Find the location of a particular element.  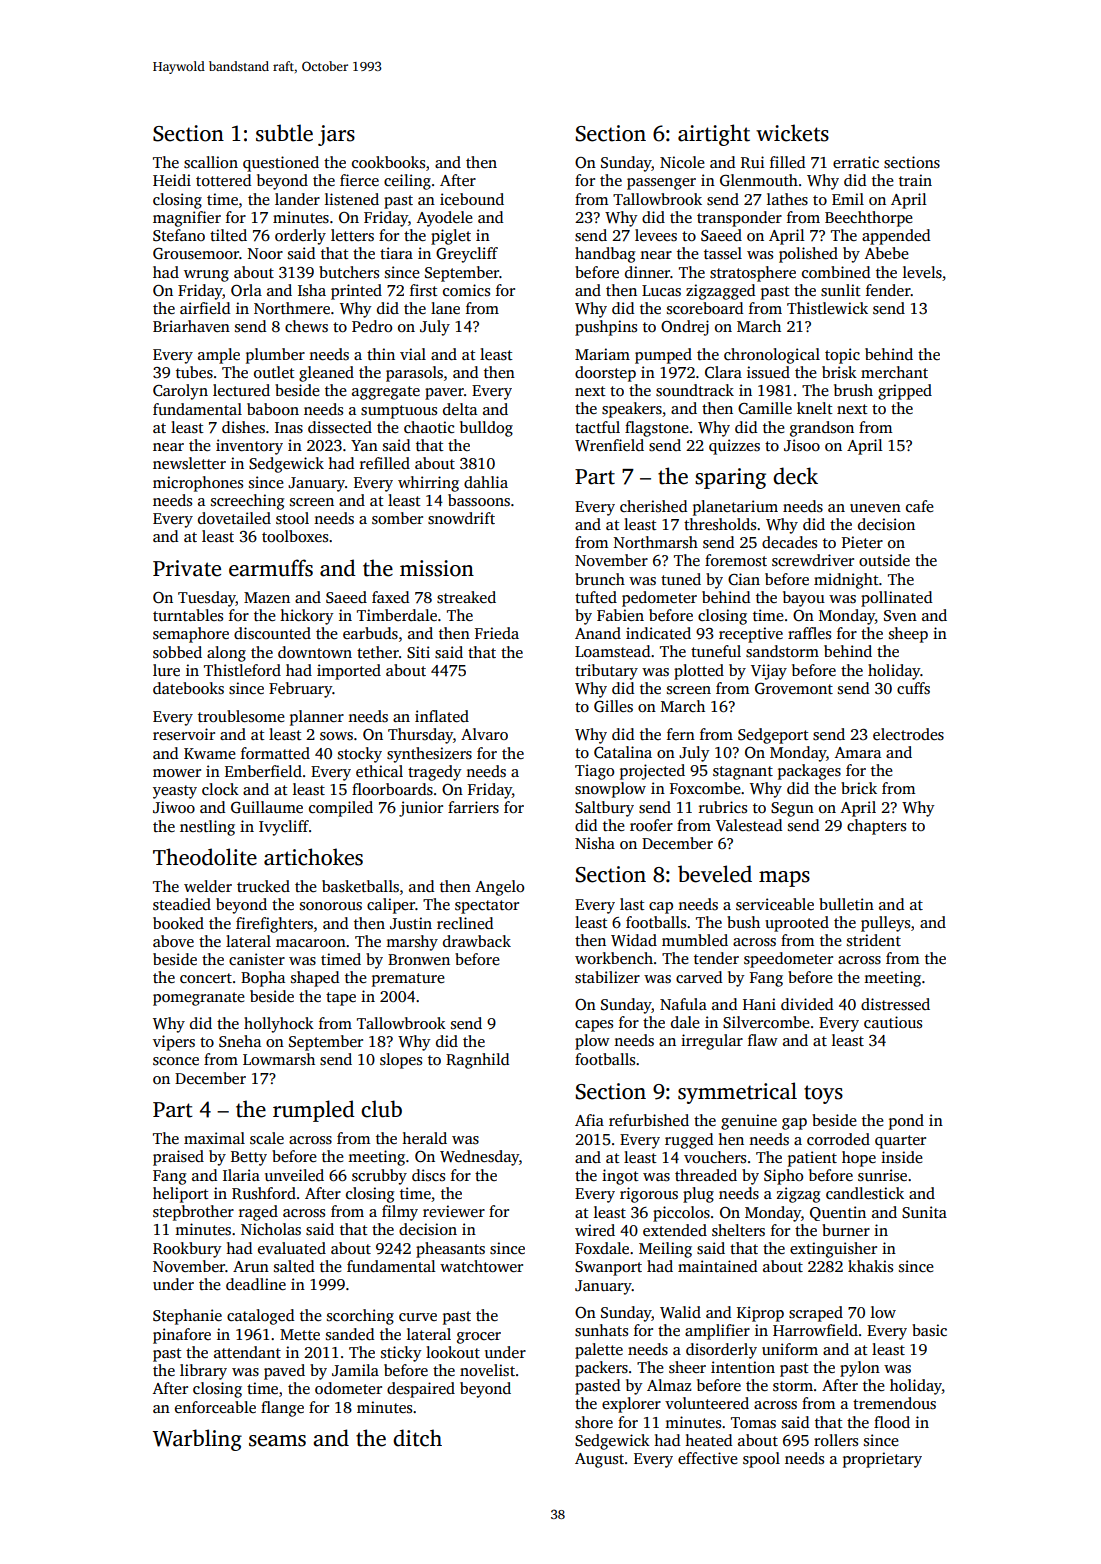

jars is located at coordinates (336, 135).
